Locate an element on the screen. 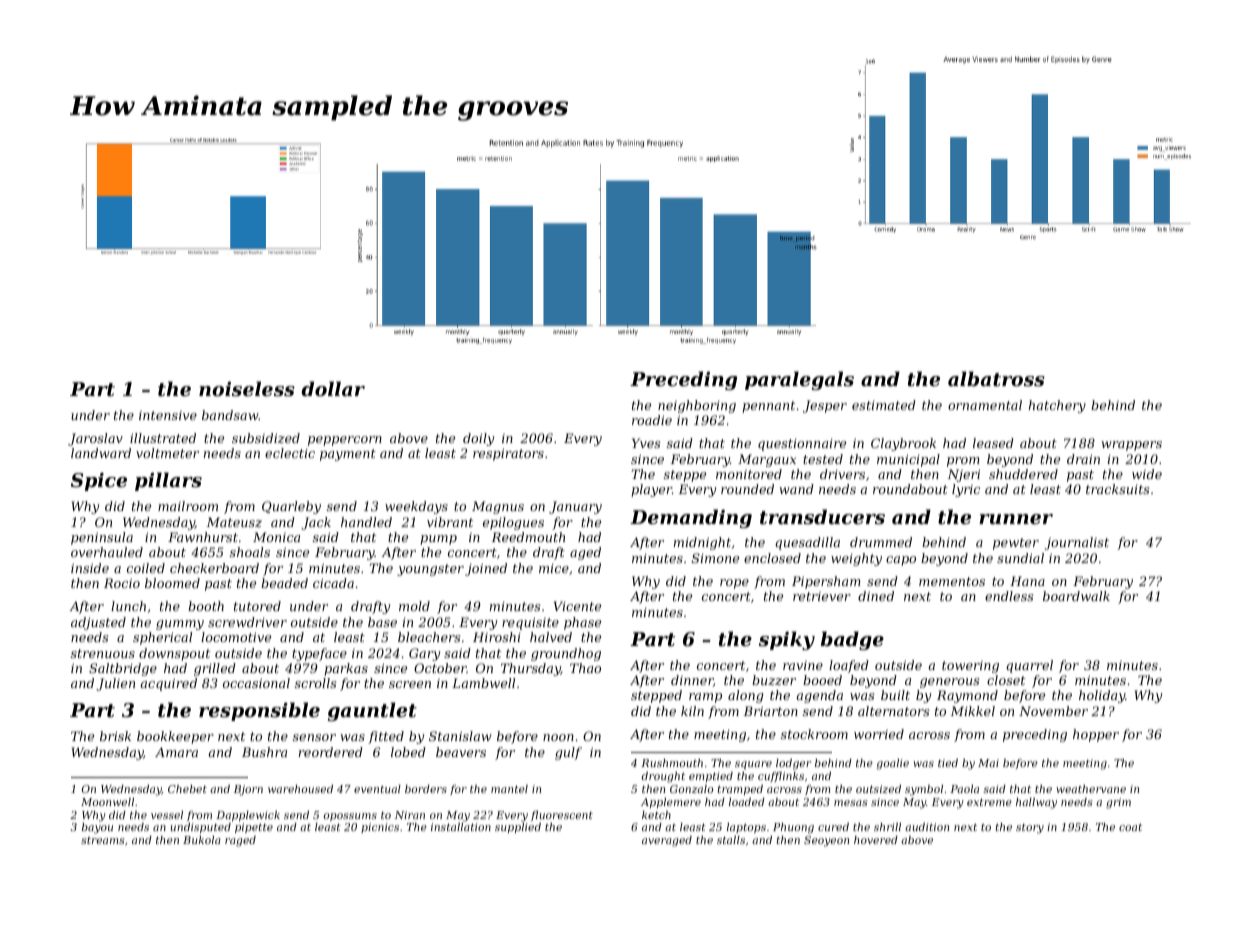  albatross is located at coordinates (996, 379).
